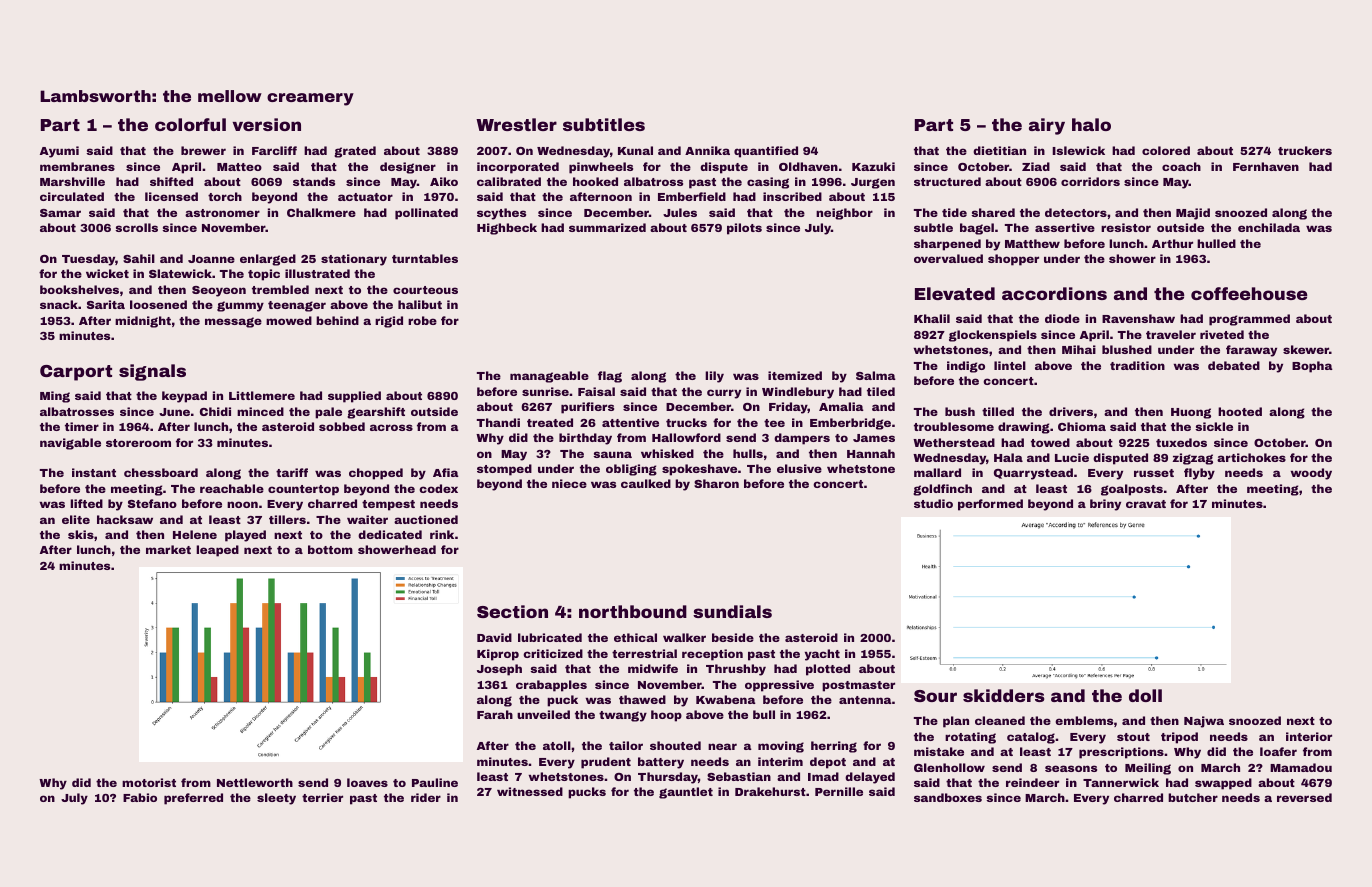 The width and height of the screenshot is (1372, 887). Describe the element at coordinates (321, 212) in the screenshot. I see `Chalkmere` at that location.
